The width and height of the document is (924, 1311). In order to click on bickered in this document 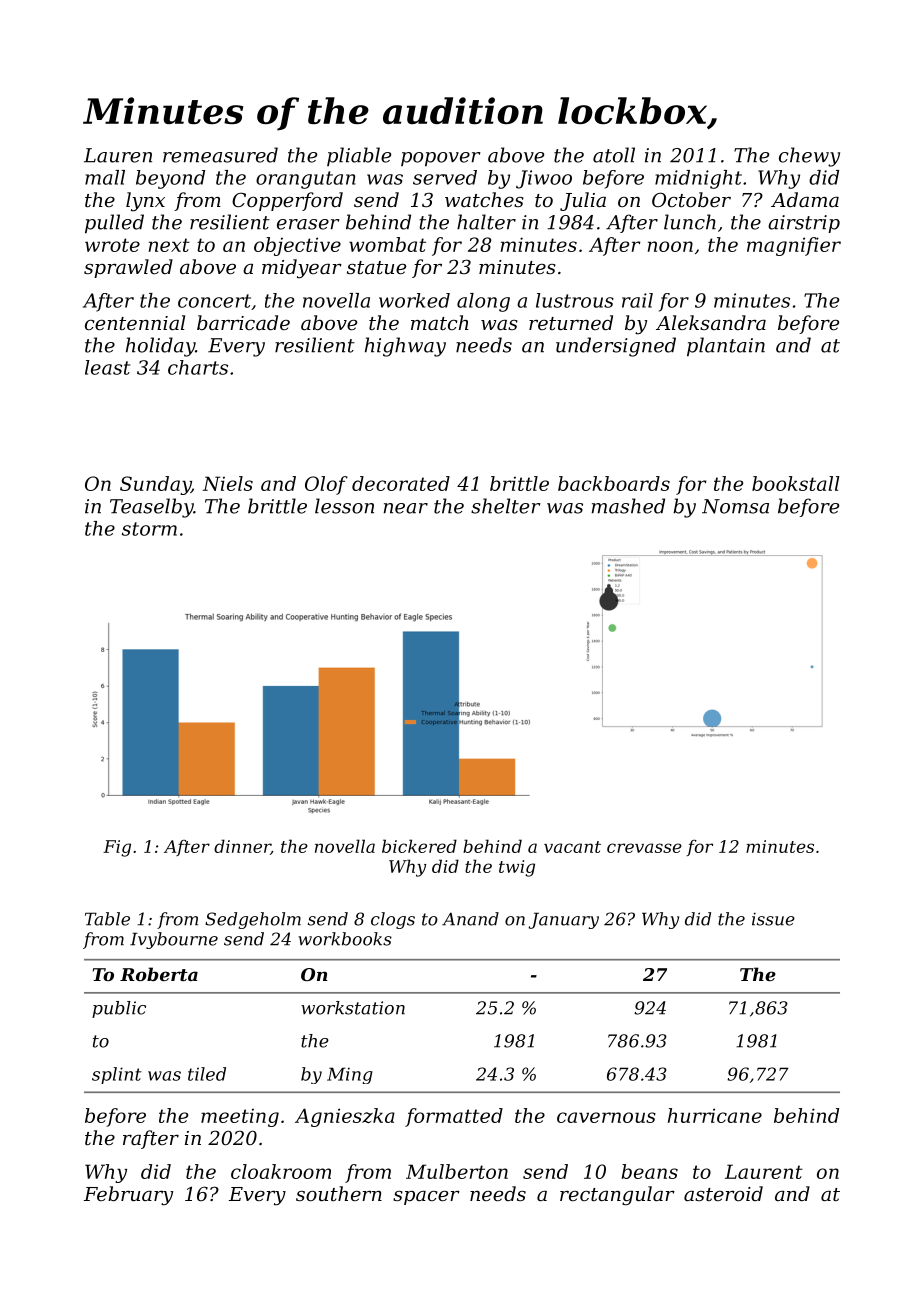, I will do `click(419, 846)`.
